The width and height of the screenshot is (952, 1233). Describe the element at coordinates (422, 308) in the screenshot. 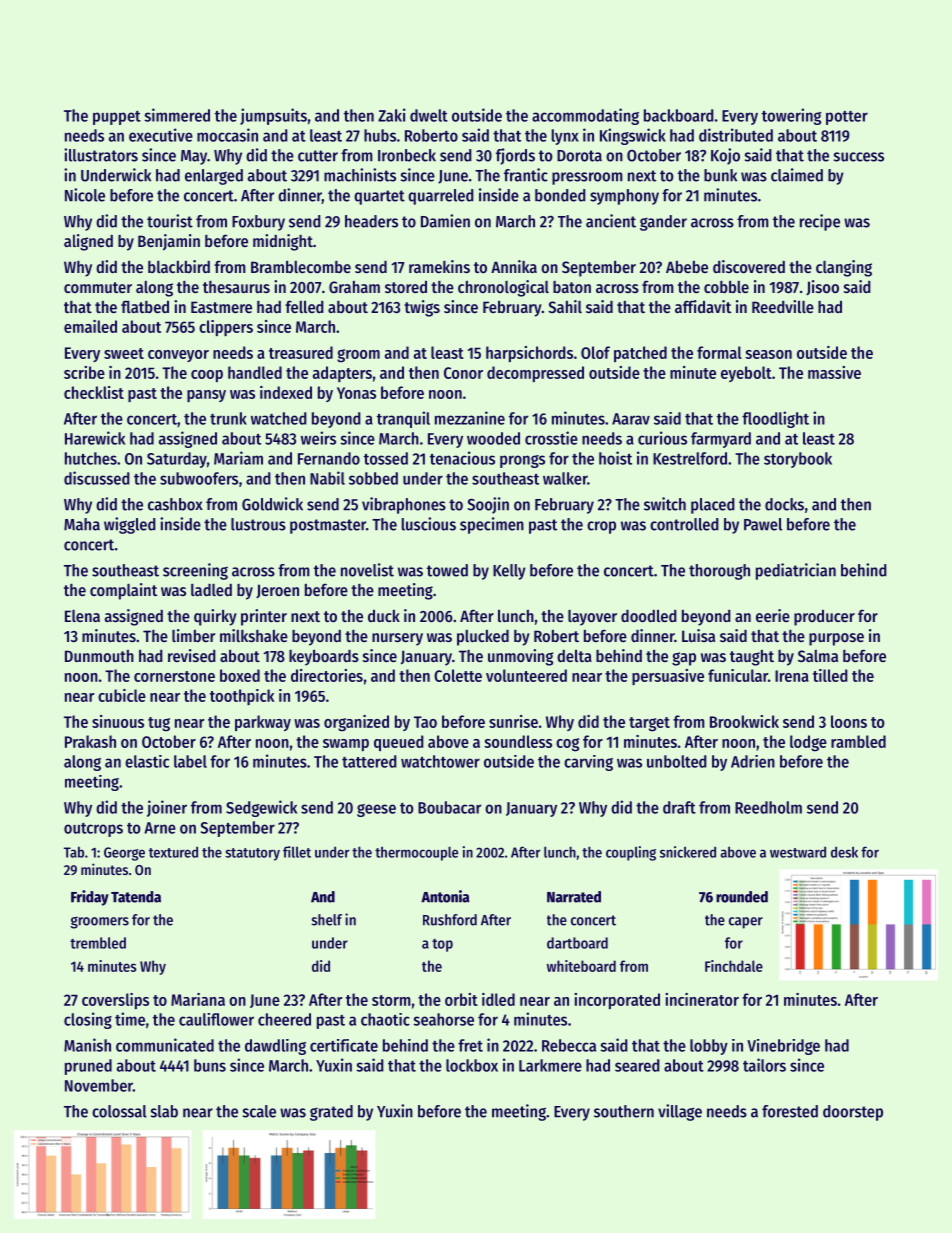

I see `twigs` at that location.
